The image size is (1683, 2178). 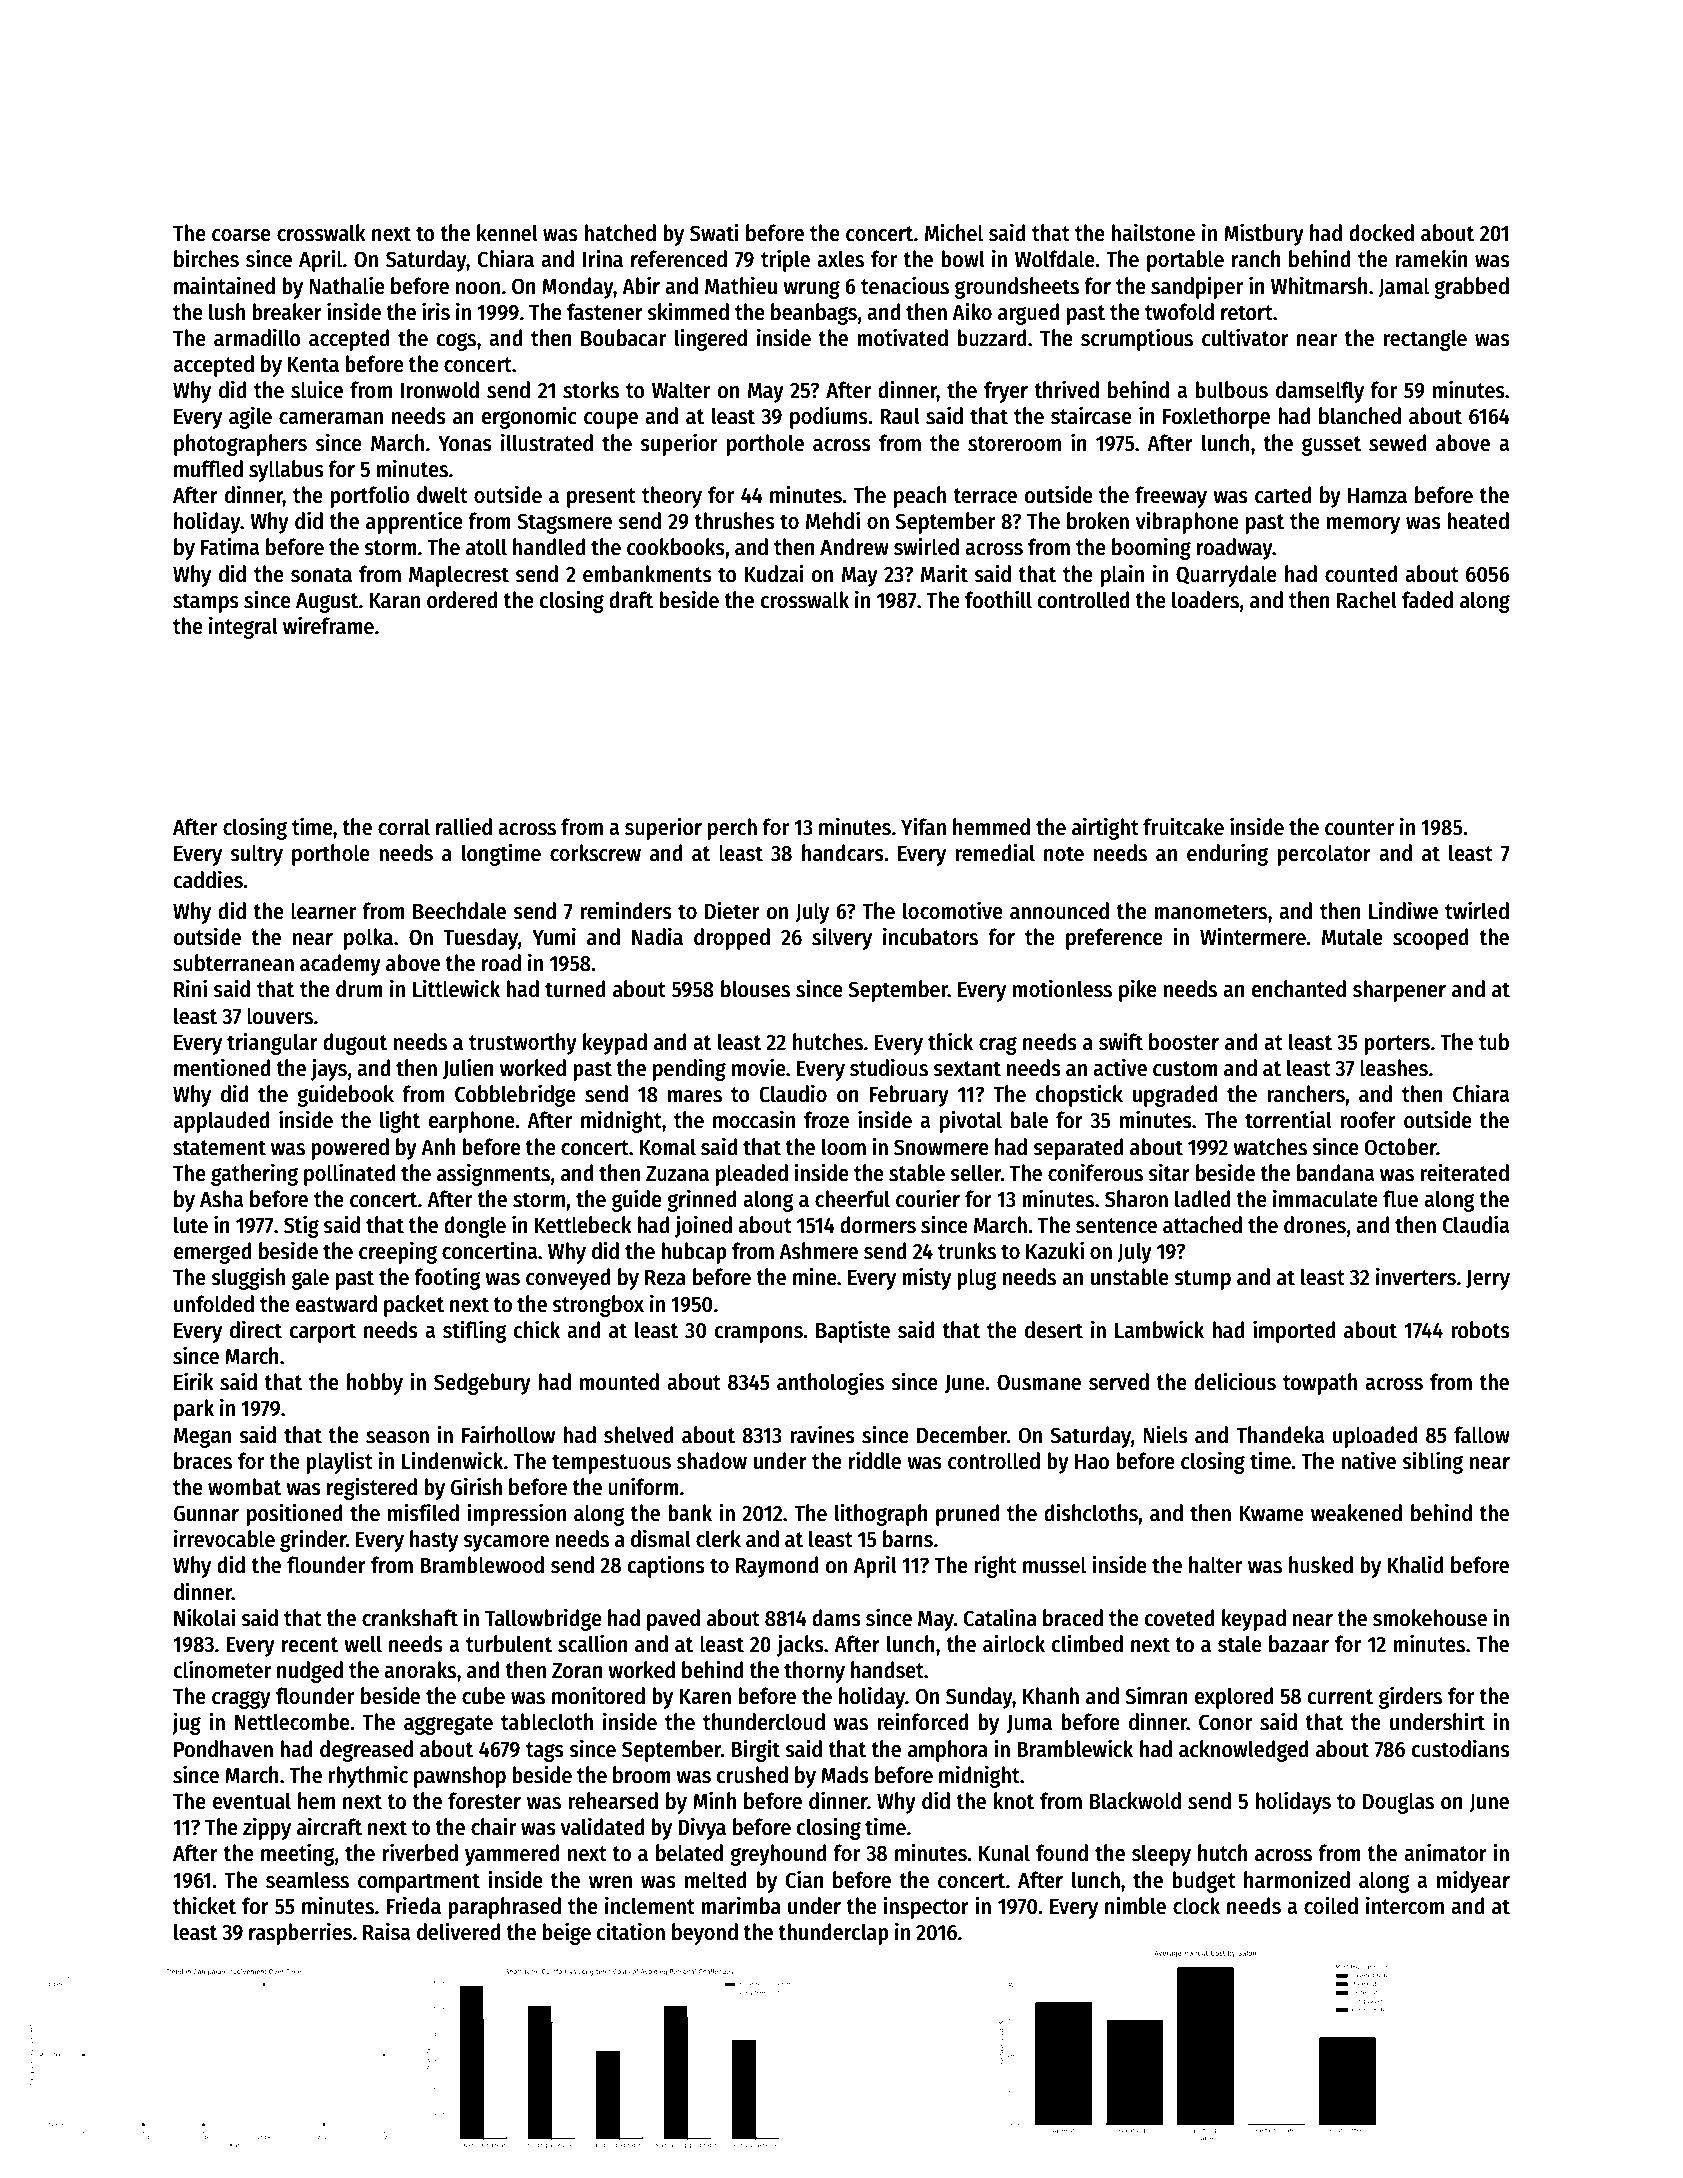 I want to click on blouses, so click(x=755, y=989).
